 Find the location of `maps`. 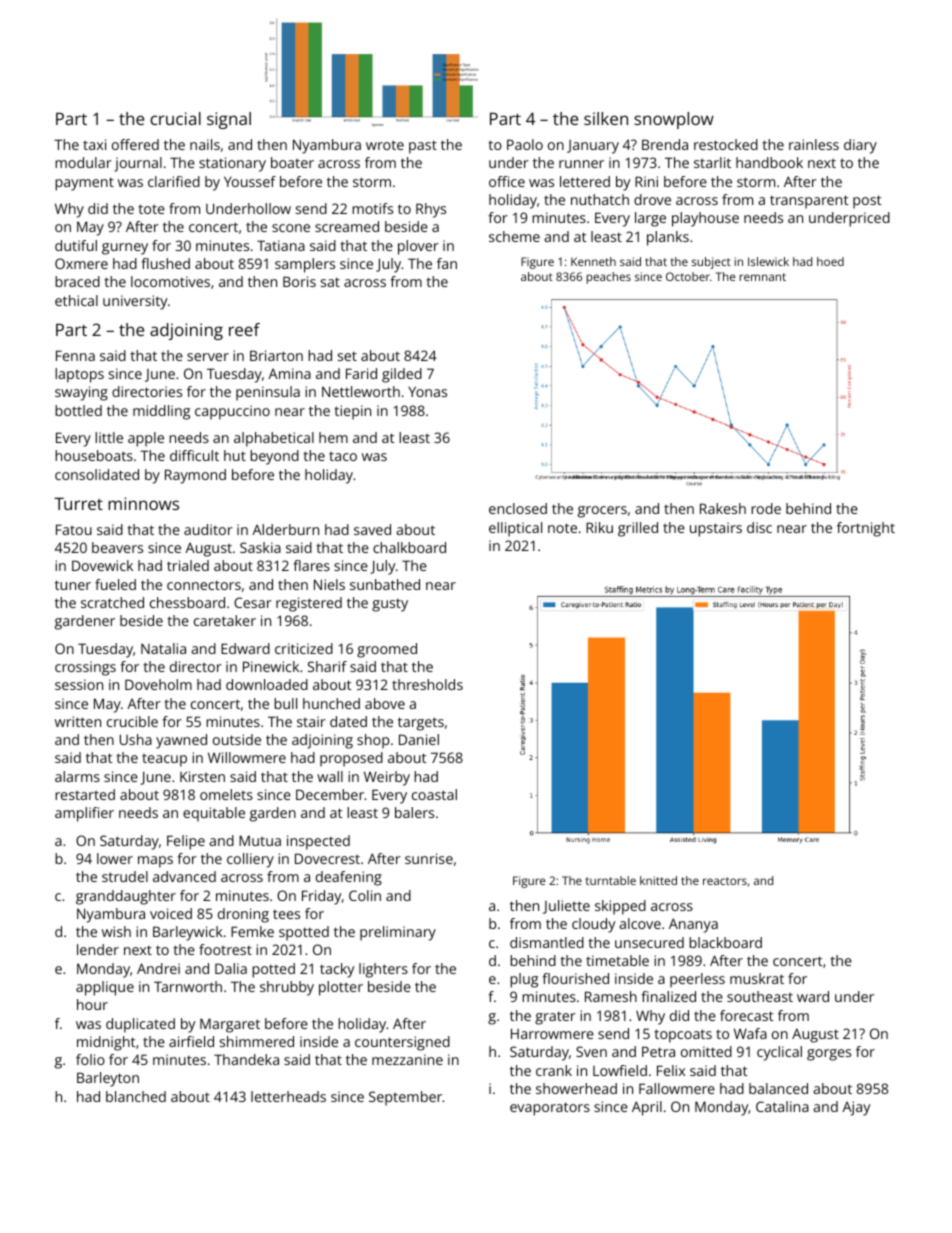

maps is located at coordinates (155, 862).
